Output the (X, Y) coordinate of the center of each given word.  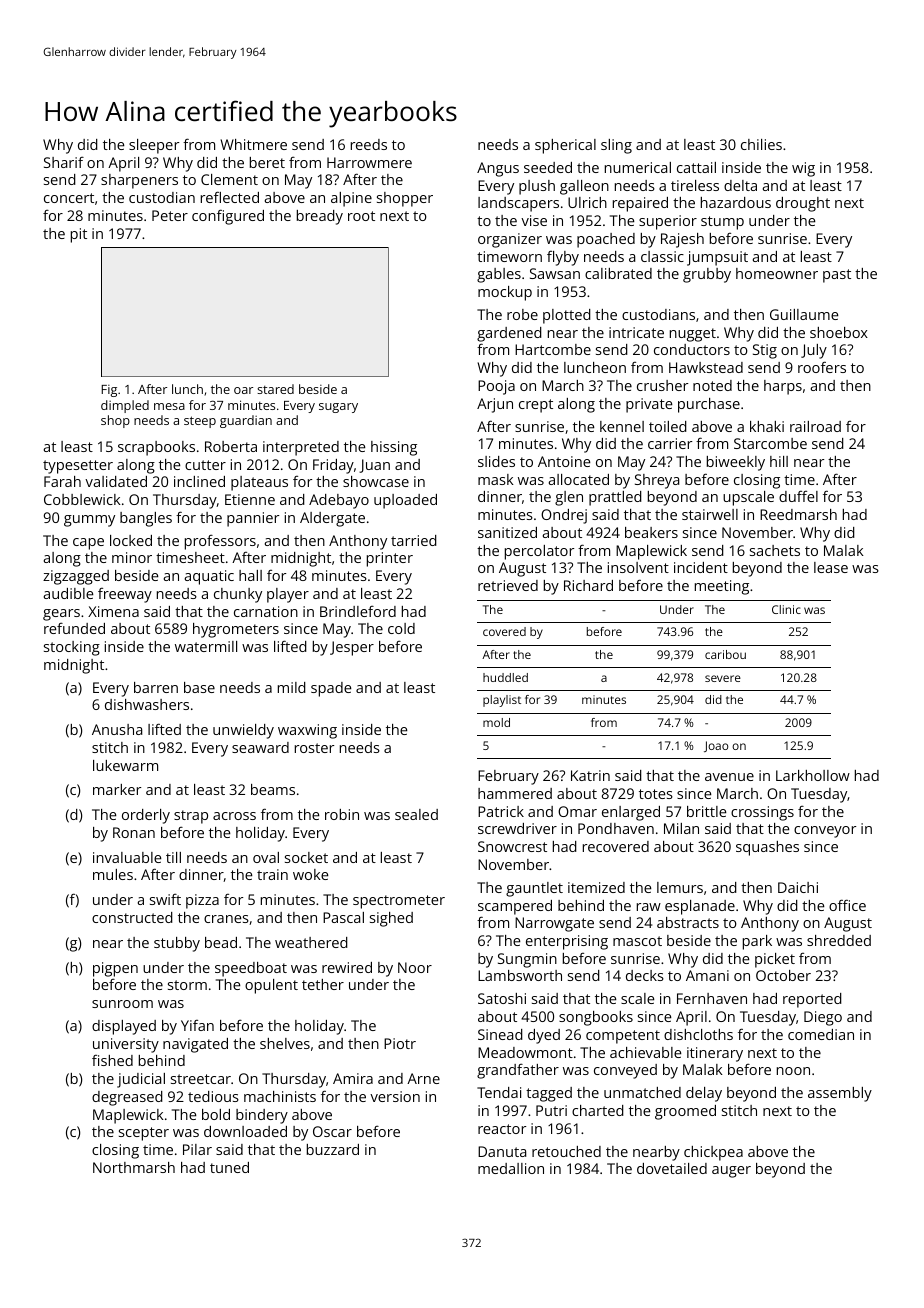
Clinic (786, 609)
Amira (353, 1078)
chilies (761, 144)
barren (156, 687)
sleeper (154, 146)
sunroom (122, 1004)
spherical (565, 146)
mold (496, 722)
